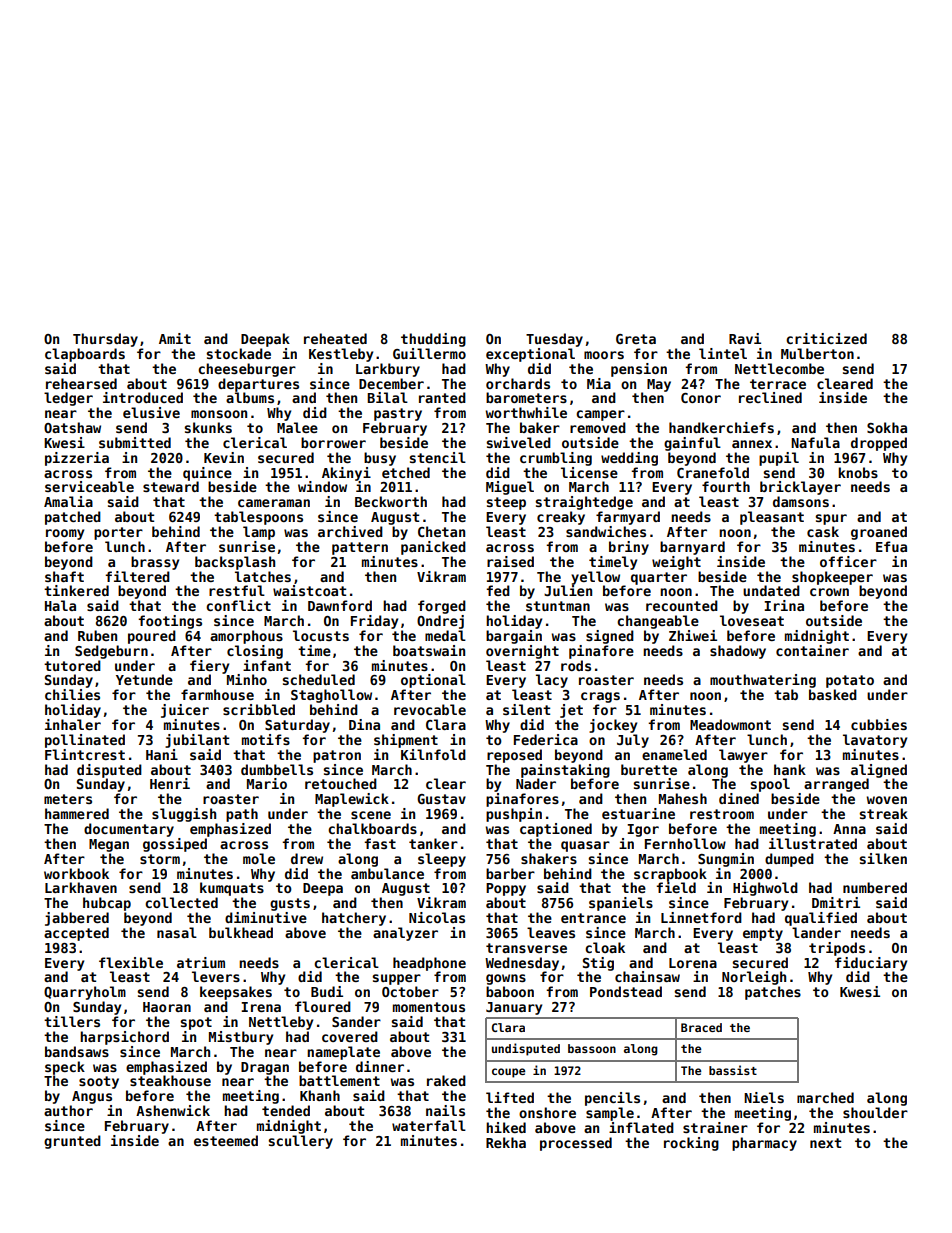 The image size is (952, 1233). I want to click on container, so click(812, 650).
